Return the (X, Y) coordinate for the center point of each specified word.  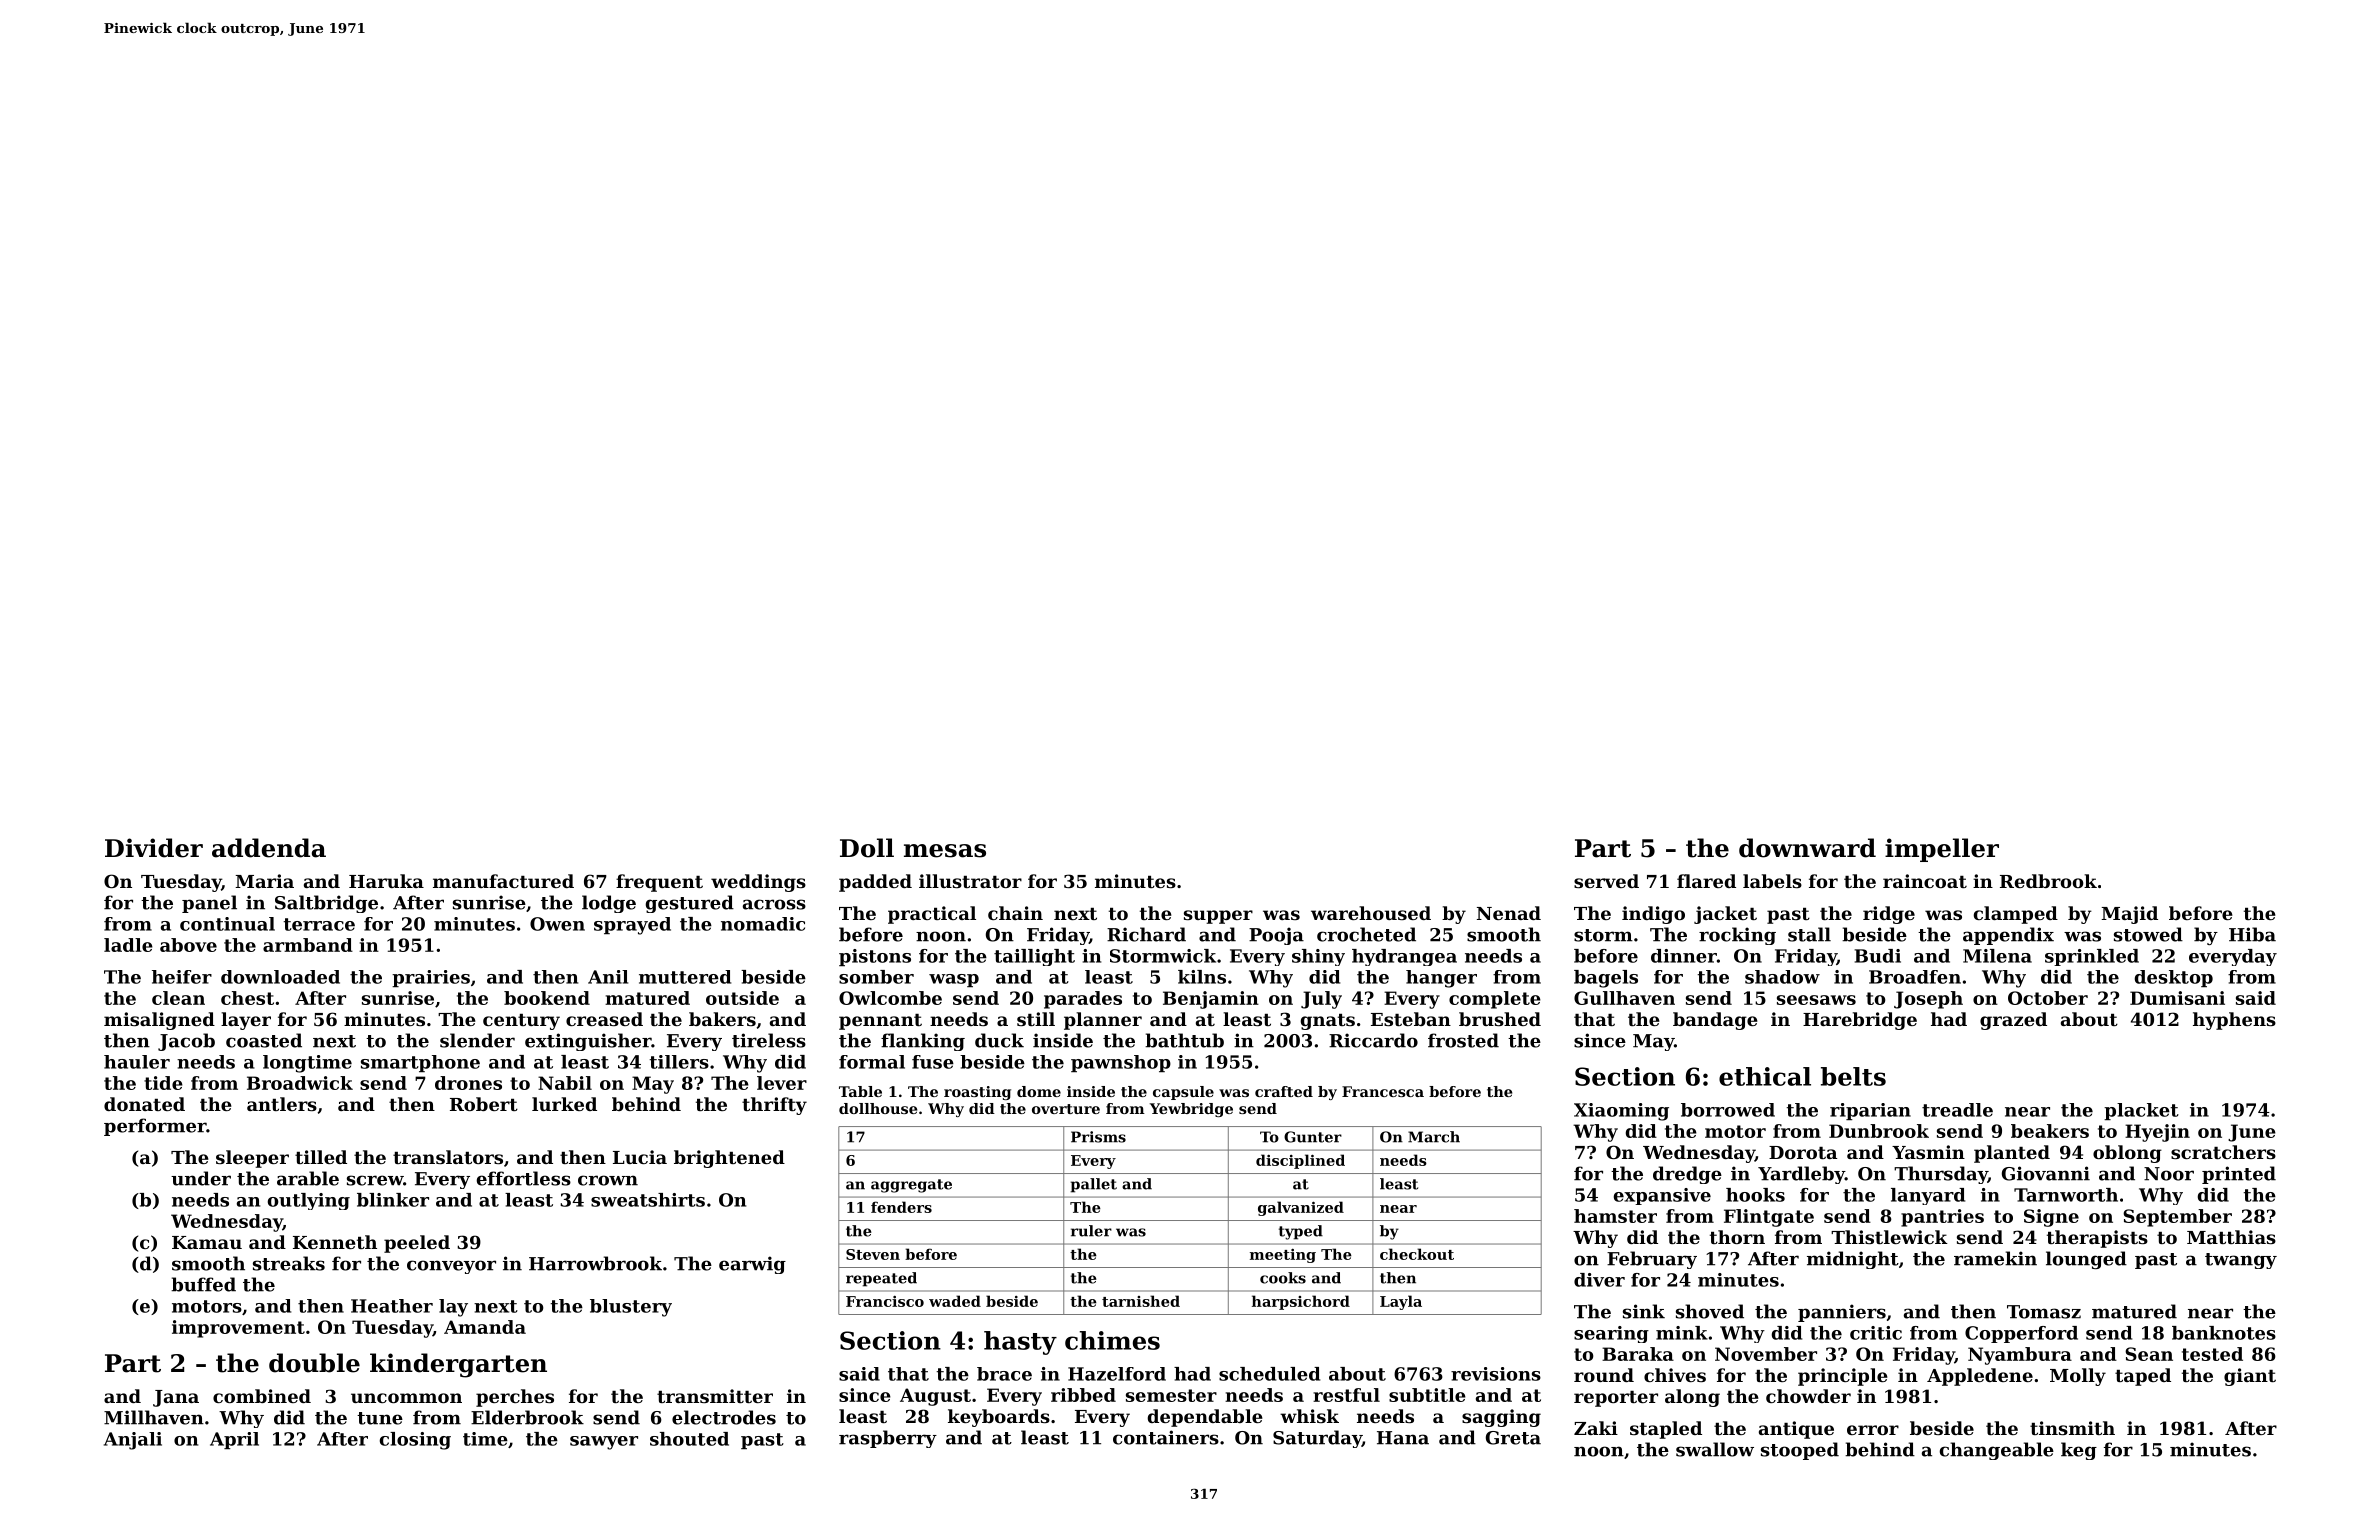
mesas (945, 851)
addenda (269, 848)
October (2048, 998)
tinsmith (2072, 1428)
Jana (176, 1398)
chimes (1112, 1340)
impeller (1942, 850)
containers (1166, 1437)
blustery (631, 1308)
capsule (1183, 1093)
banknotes (2224, 1333)
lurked (564, 1104)
